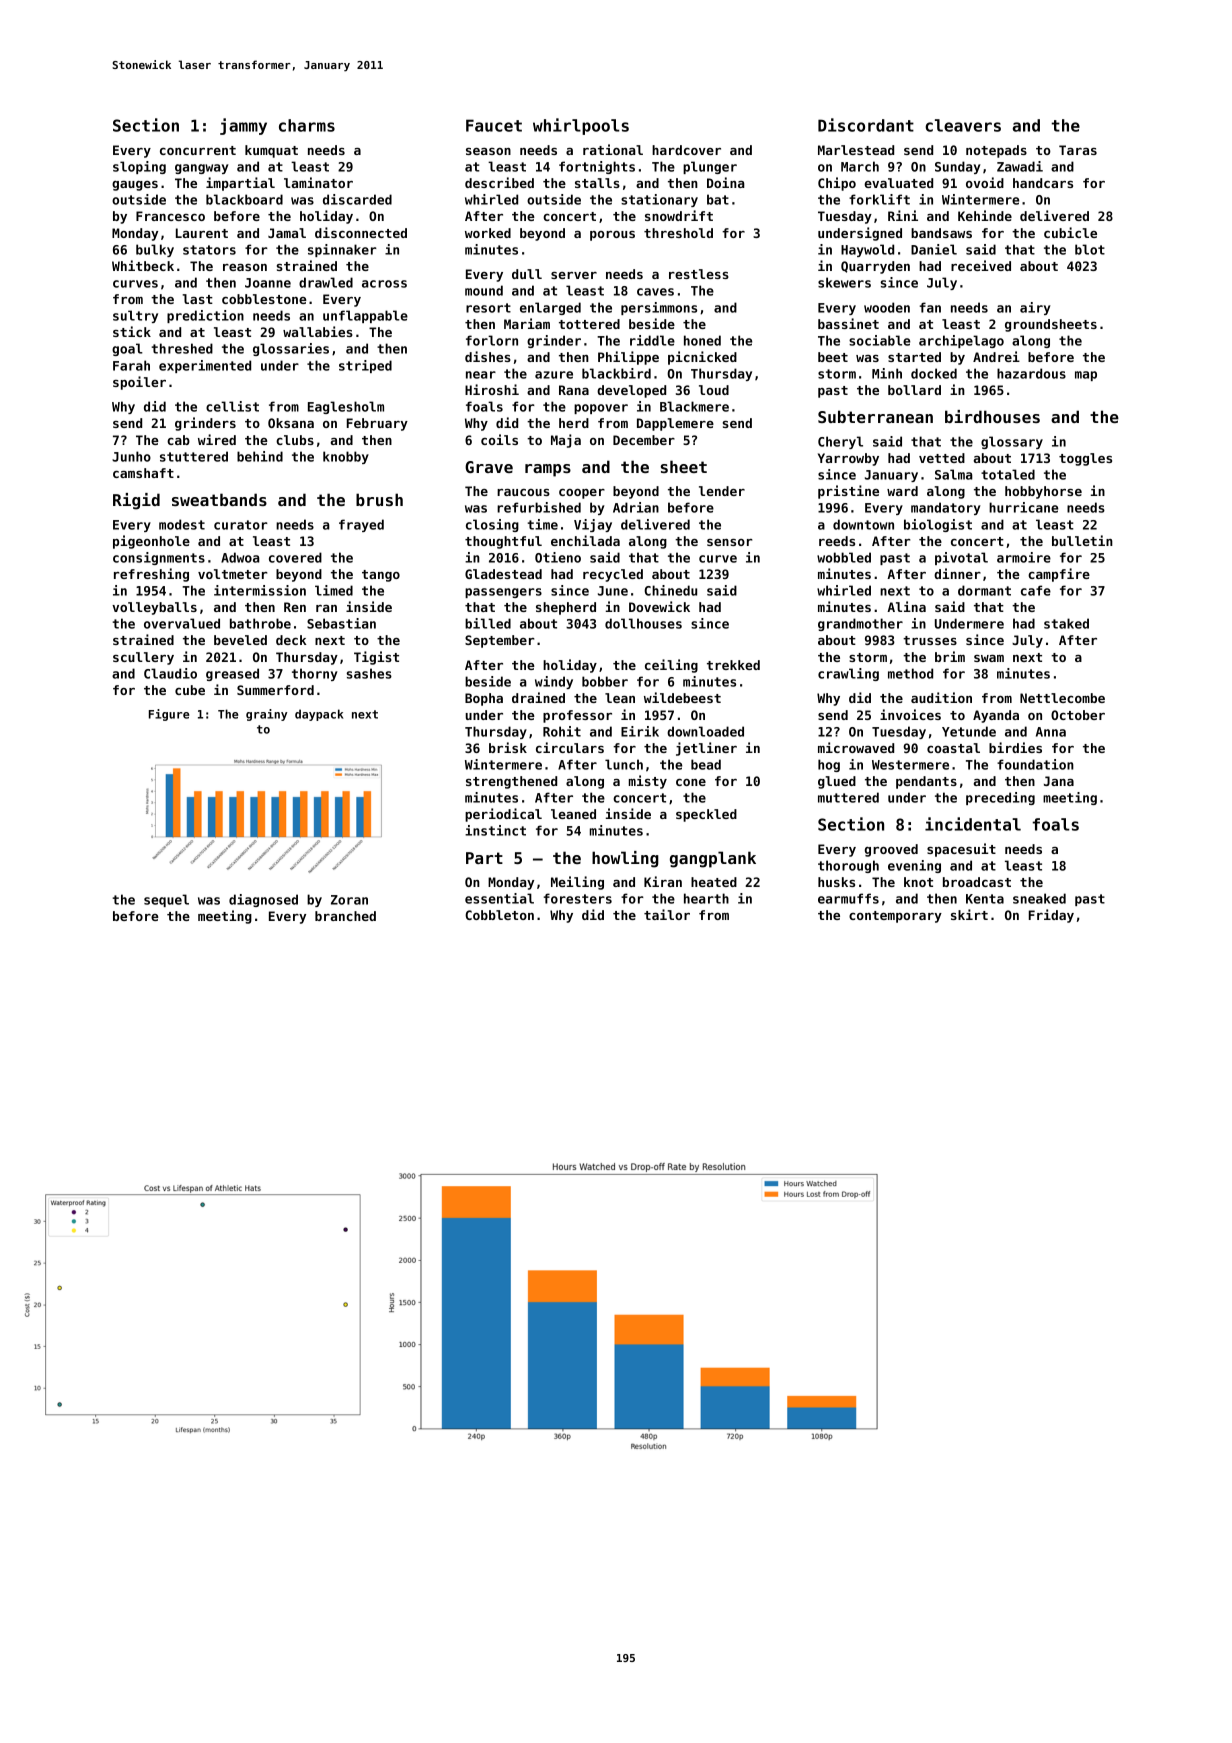 The image size is (1232, 1743). What do you see at coordinates (346, 457) in the screenshot?
I see `knobby` at bounding box center [346, 457].
